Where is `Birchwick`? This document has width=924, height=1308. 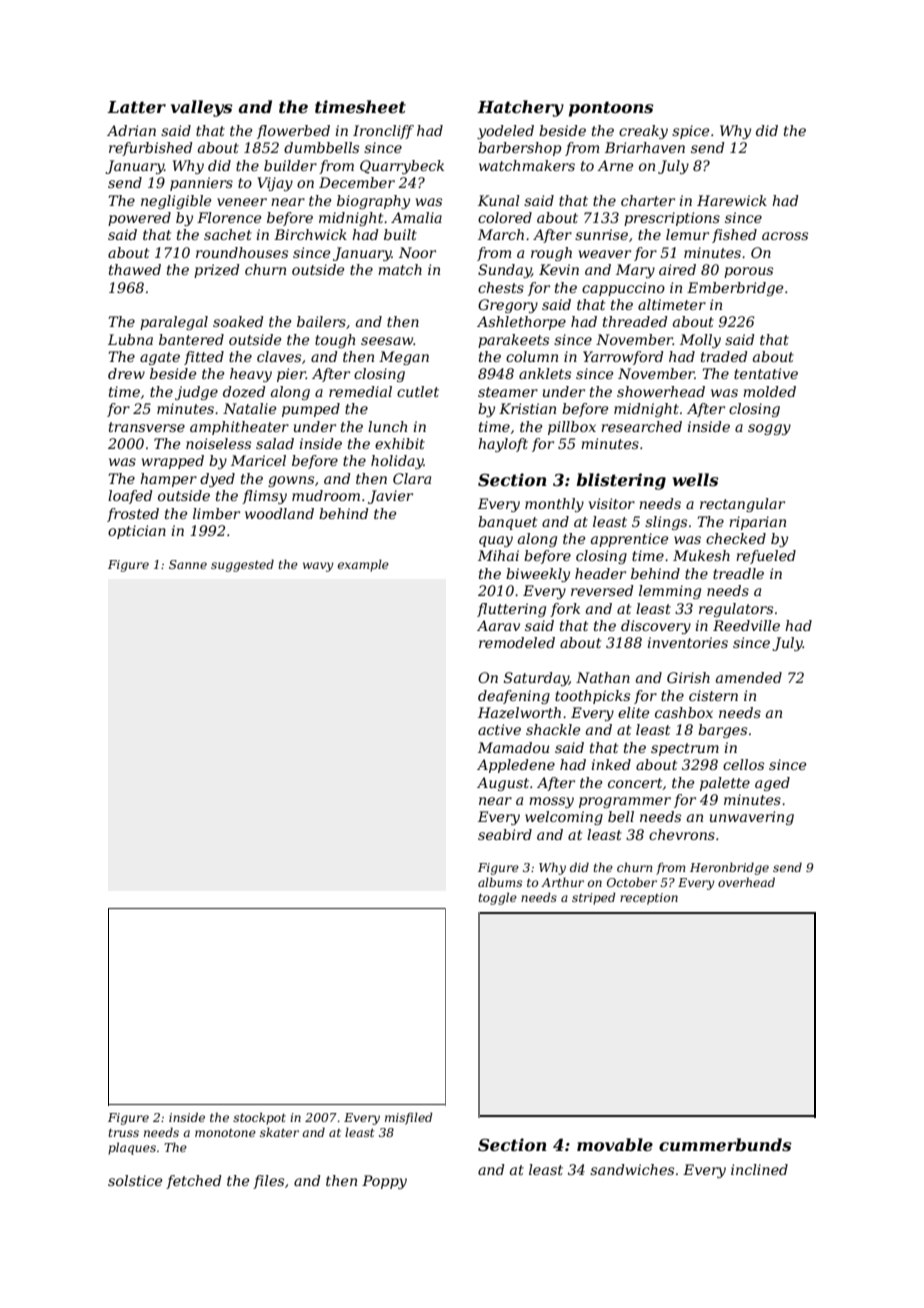 Birchwick is located at coordinates (310, 234).
